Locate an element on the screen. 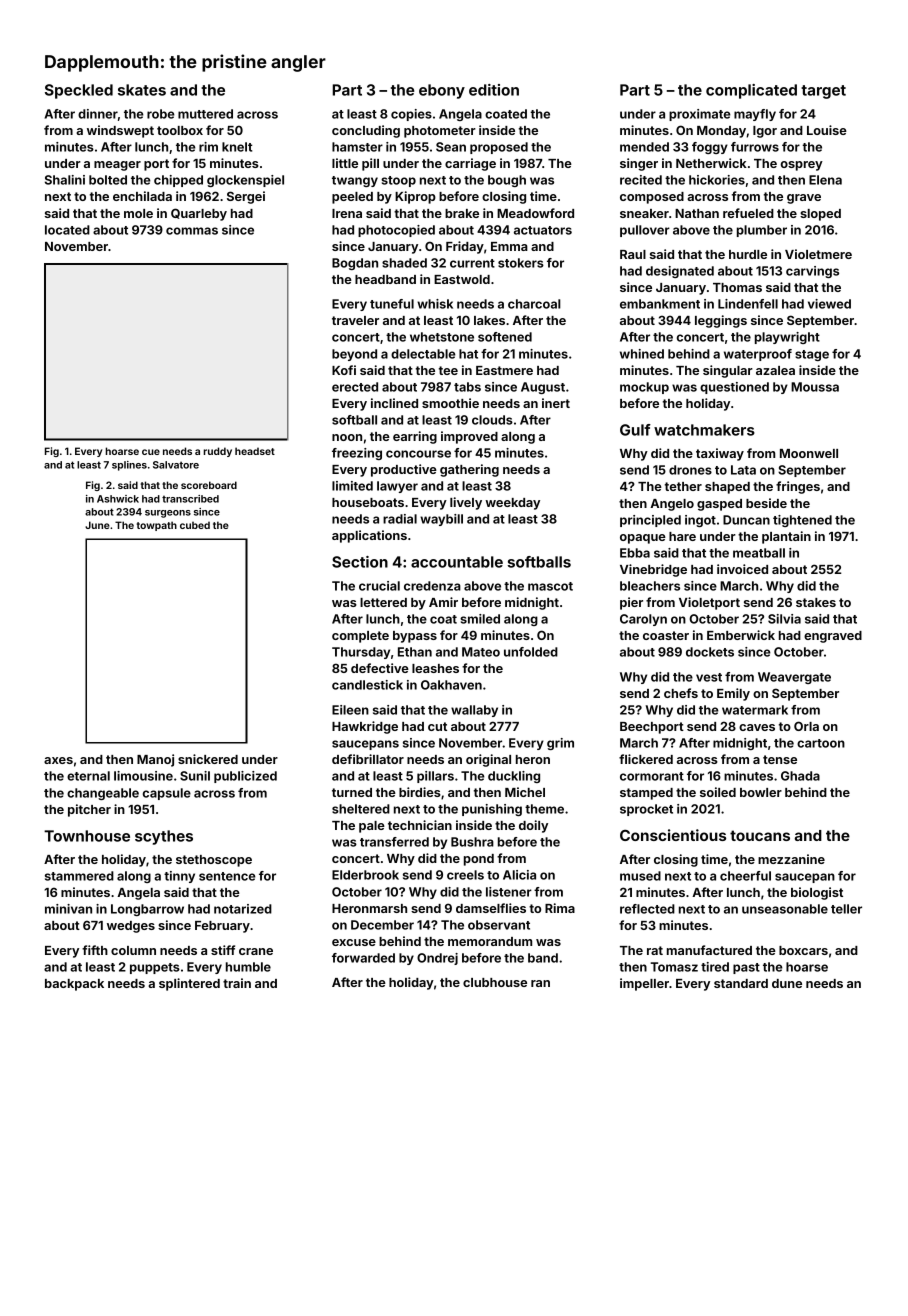 The image size is (908, 1316). mockup is located at coordinates (644, 388).
